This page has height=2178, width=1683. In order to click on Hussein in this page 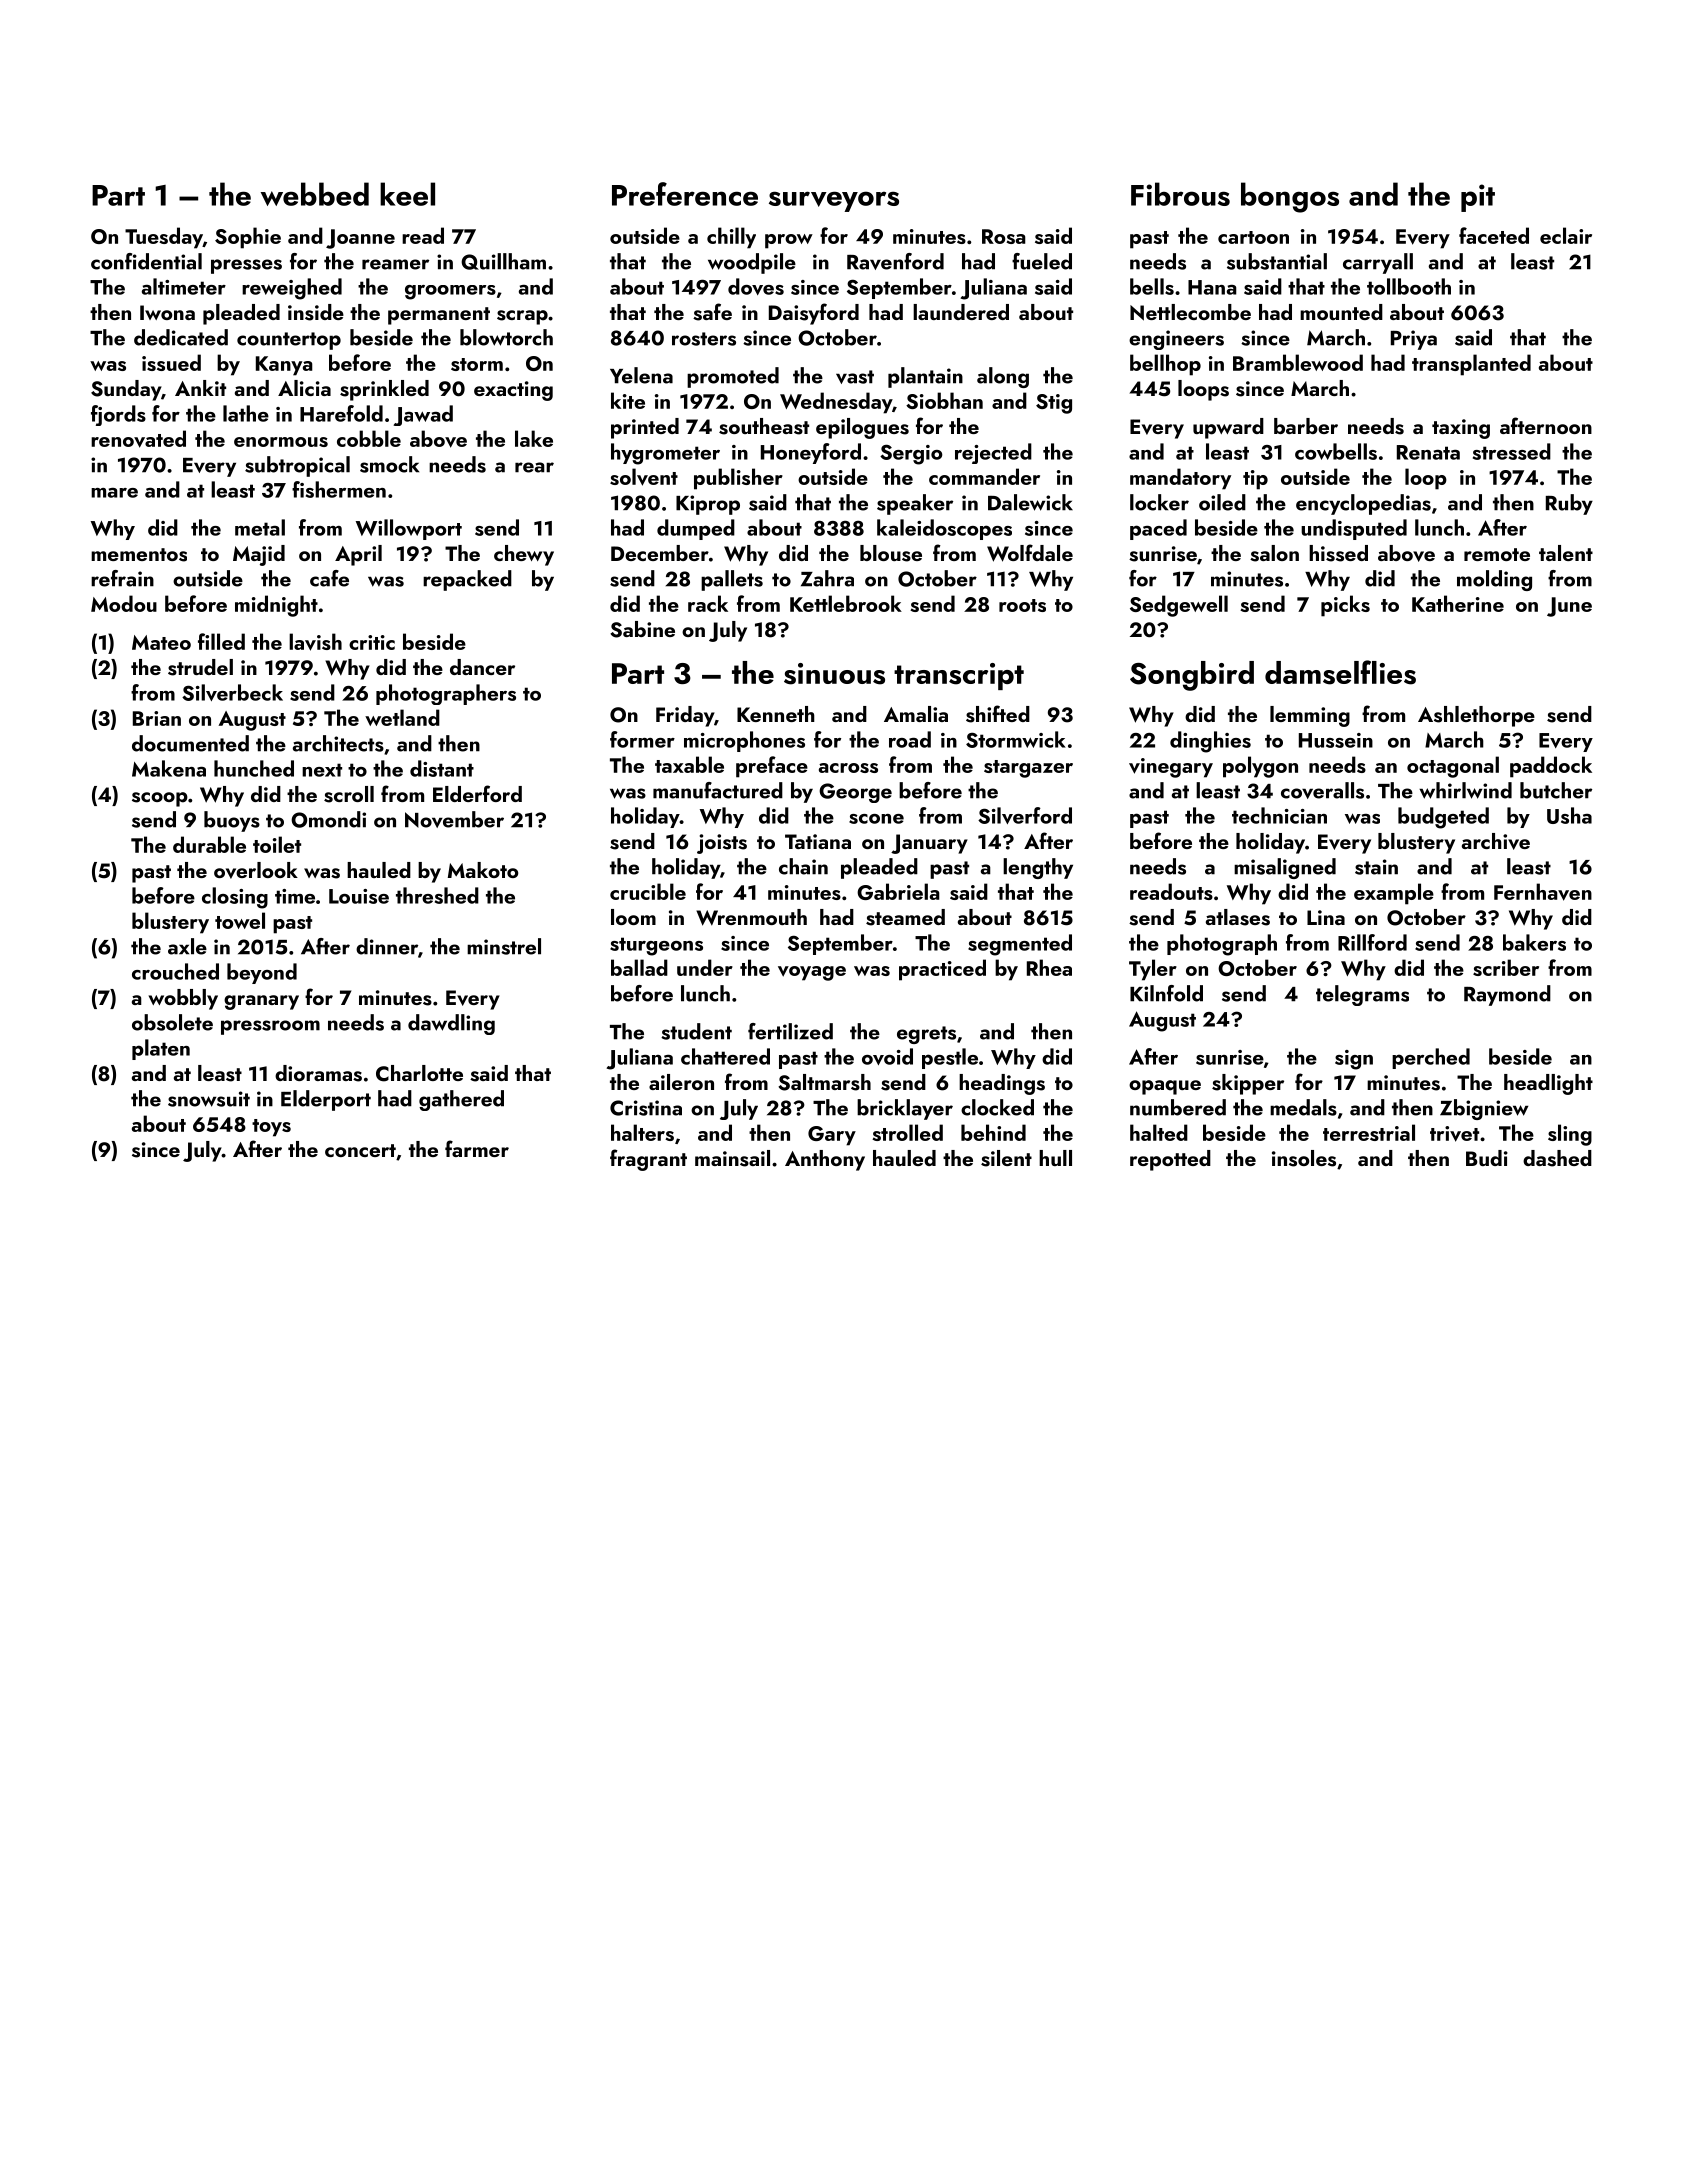, I will do `click(1336, 740)`.
